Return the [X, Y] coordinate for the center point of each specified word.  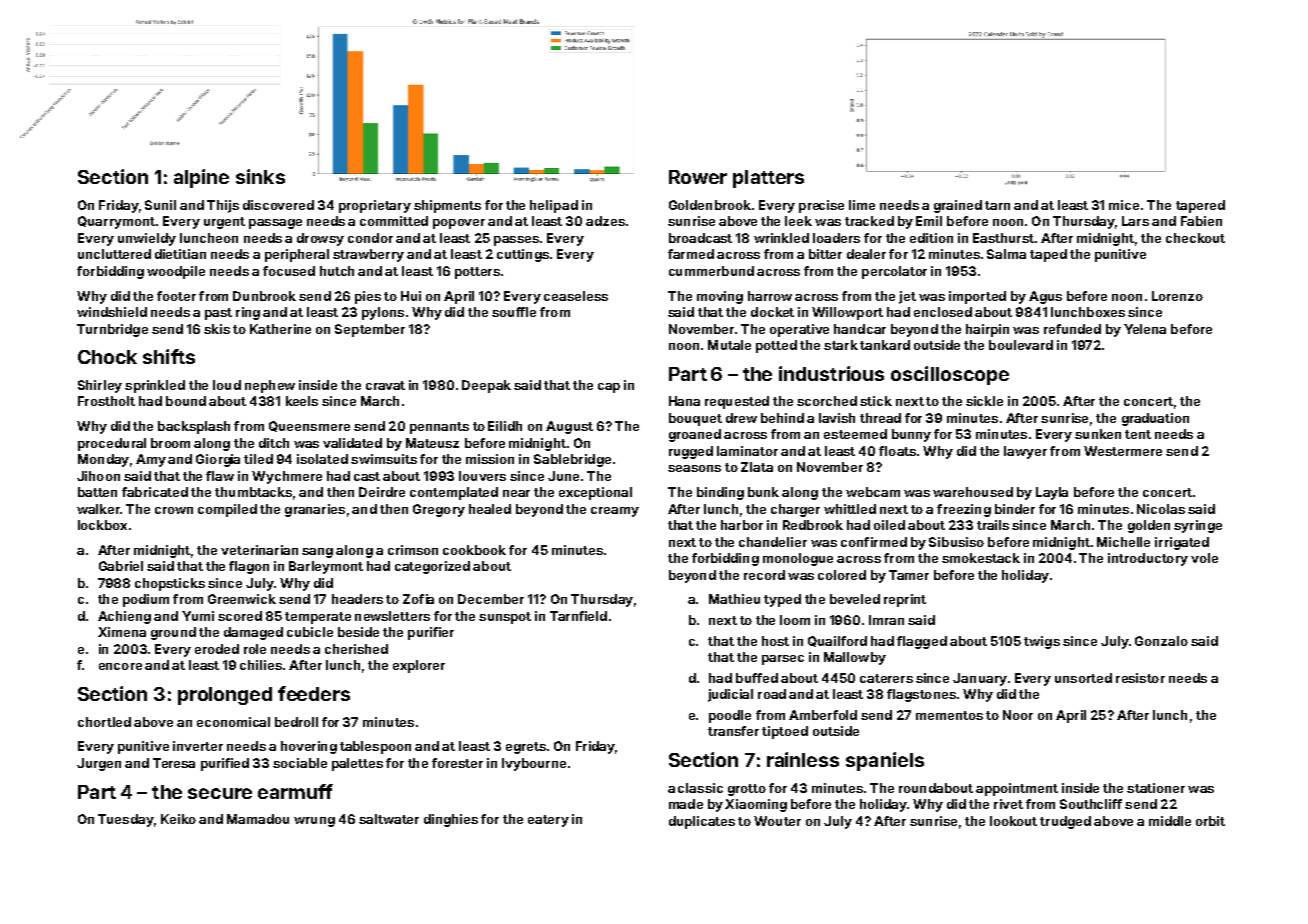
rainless [803, 759]
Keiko [178, 819]
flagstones [921, 695]
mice [1124, 205]
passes [516, 241]
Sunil [160, 205]
